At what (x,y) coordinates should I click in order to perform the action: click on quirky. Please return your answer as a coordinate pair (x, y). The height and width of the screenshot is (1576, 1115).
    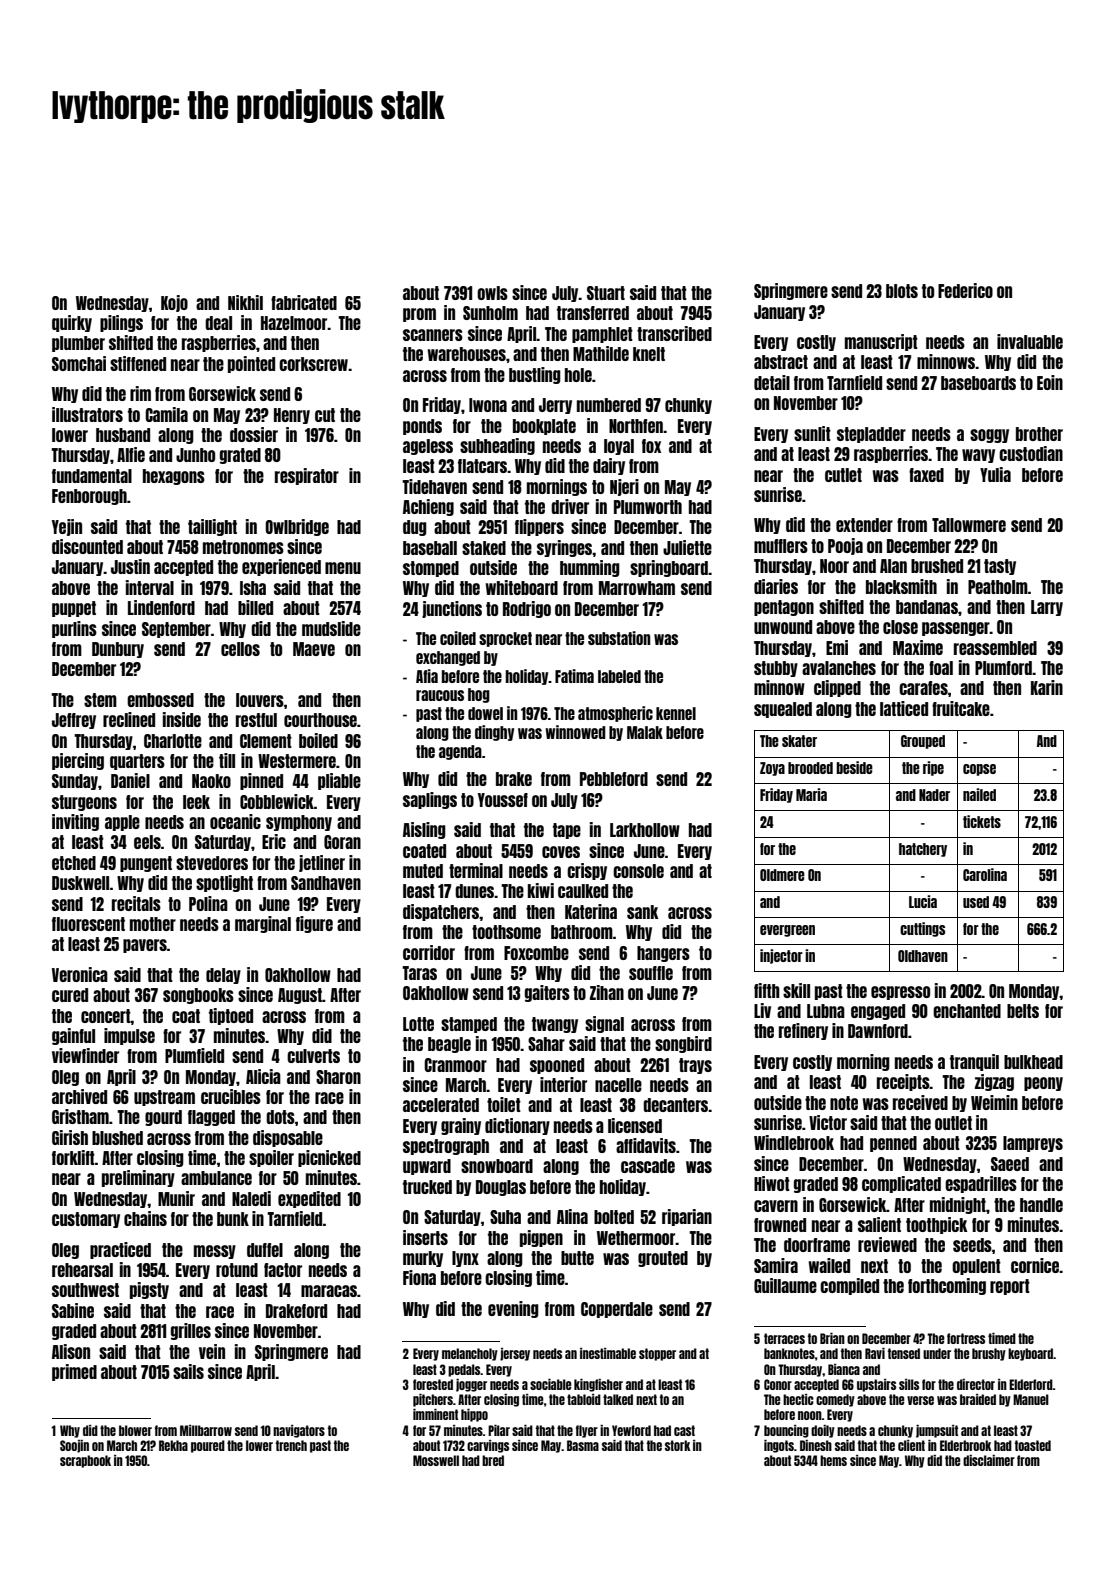
    Looking at the image, I should click on (72, 323).
